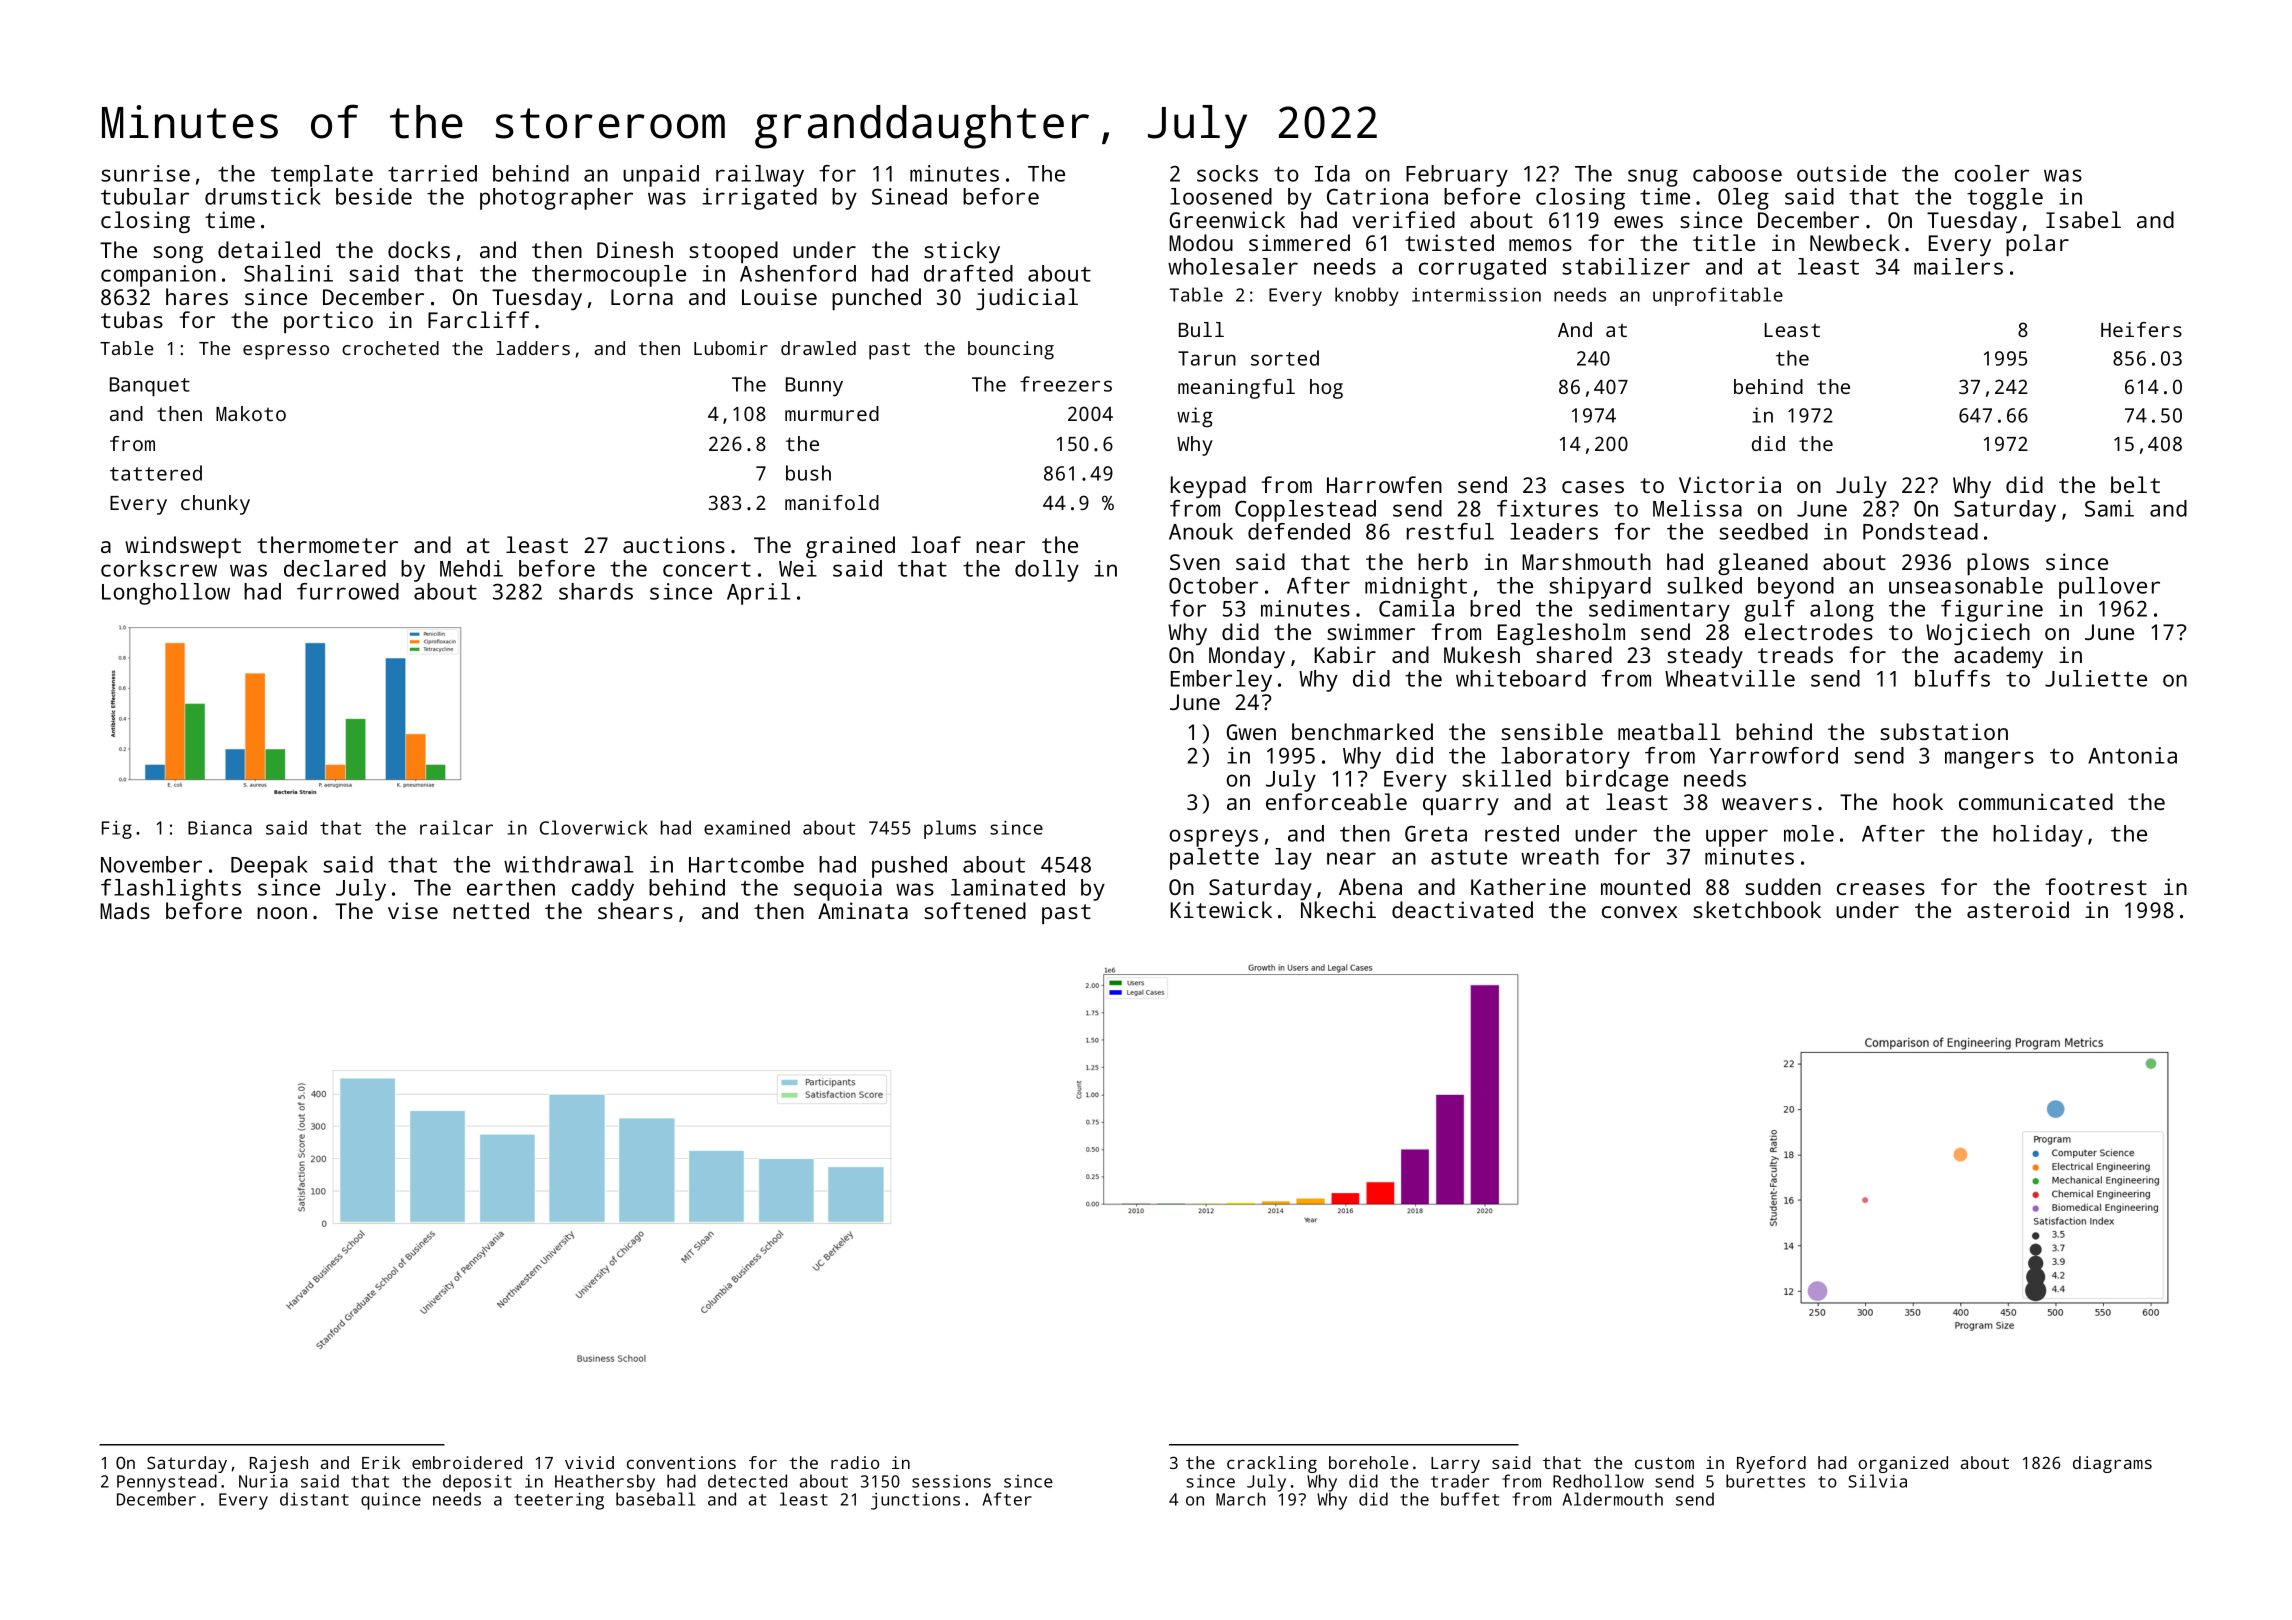 This screenshot has height=1620, width=2292. Describe the element at coordinates (1201, 329) in the screenshot. I see `Bull` at that location.
